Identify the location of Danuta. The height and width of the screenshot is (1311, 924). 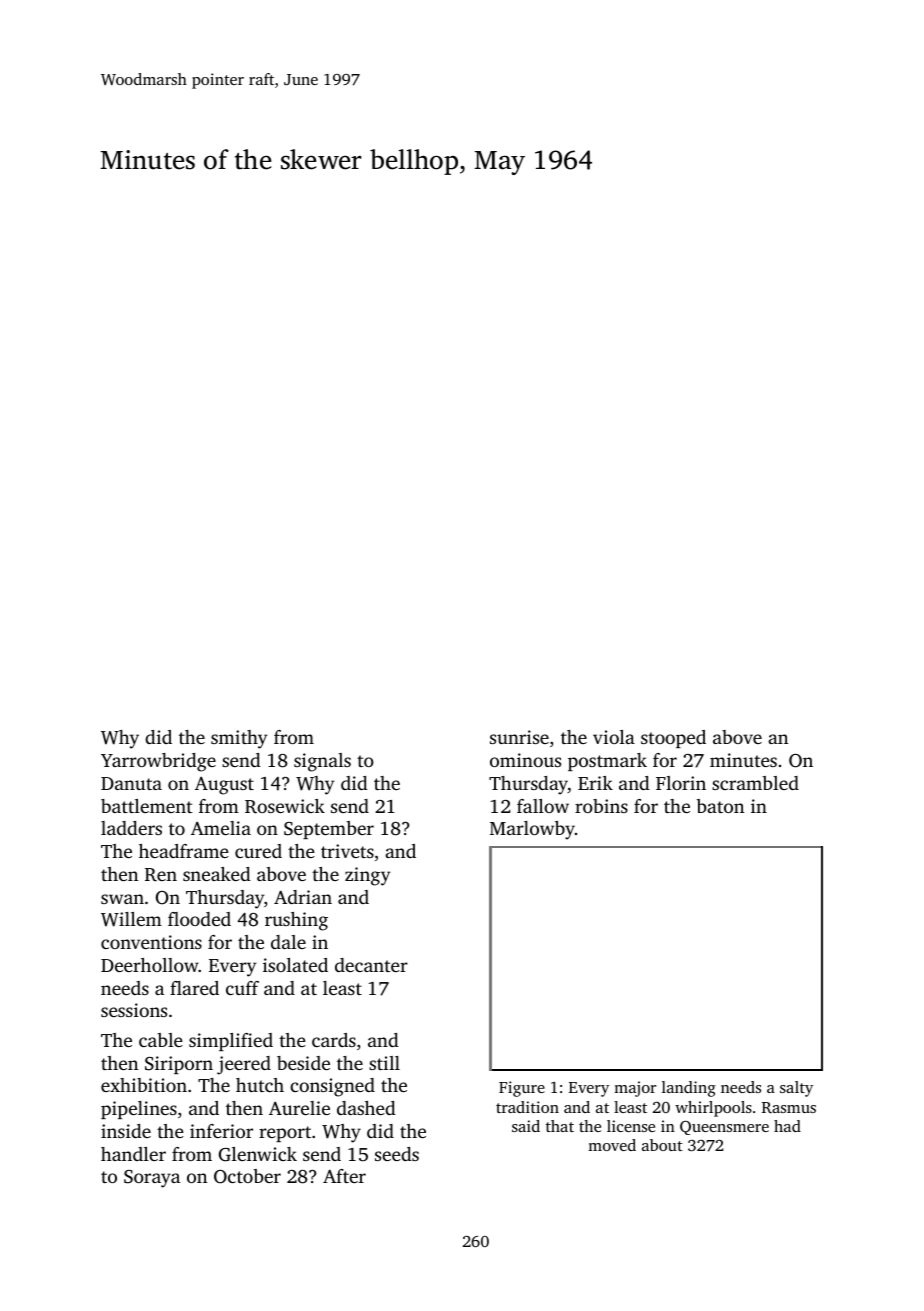
(131, 783).
